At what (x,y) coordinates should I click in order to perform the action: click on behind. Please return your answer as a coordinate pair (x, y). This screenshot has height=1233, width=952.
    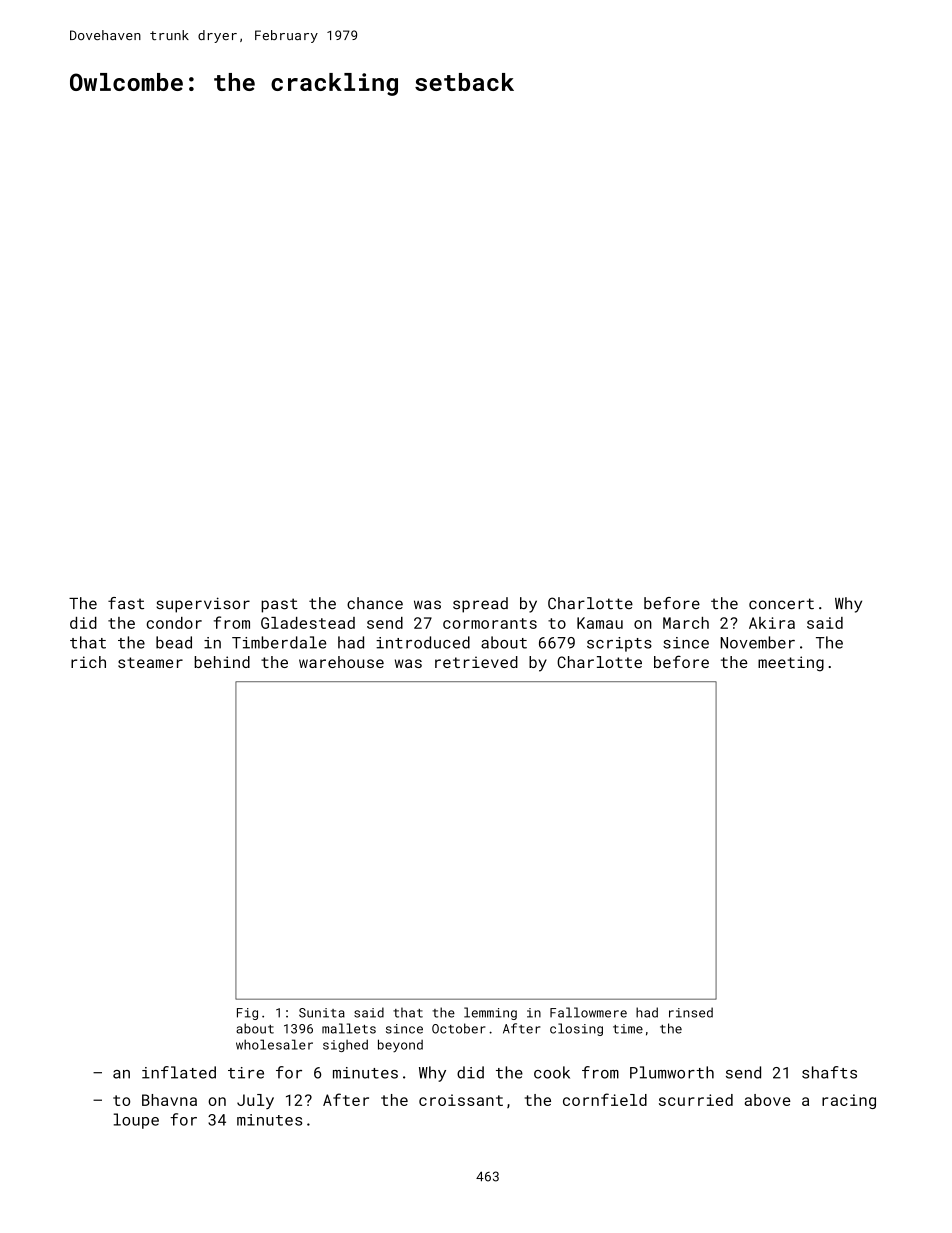
    Looking at the image, I should click on (222, 662).
